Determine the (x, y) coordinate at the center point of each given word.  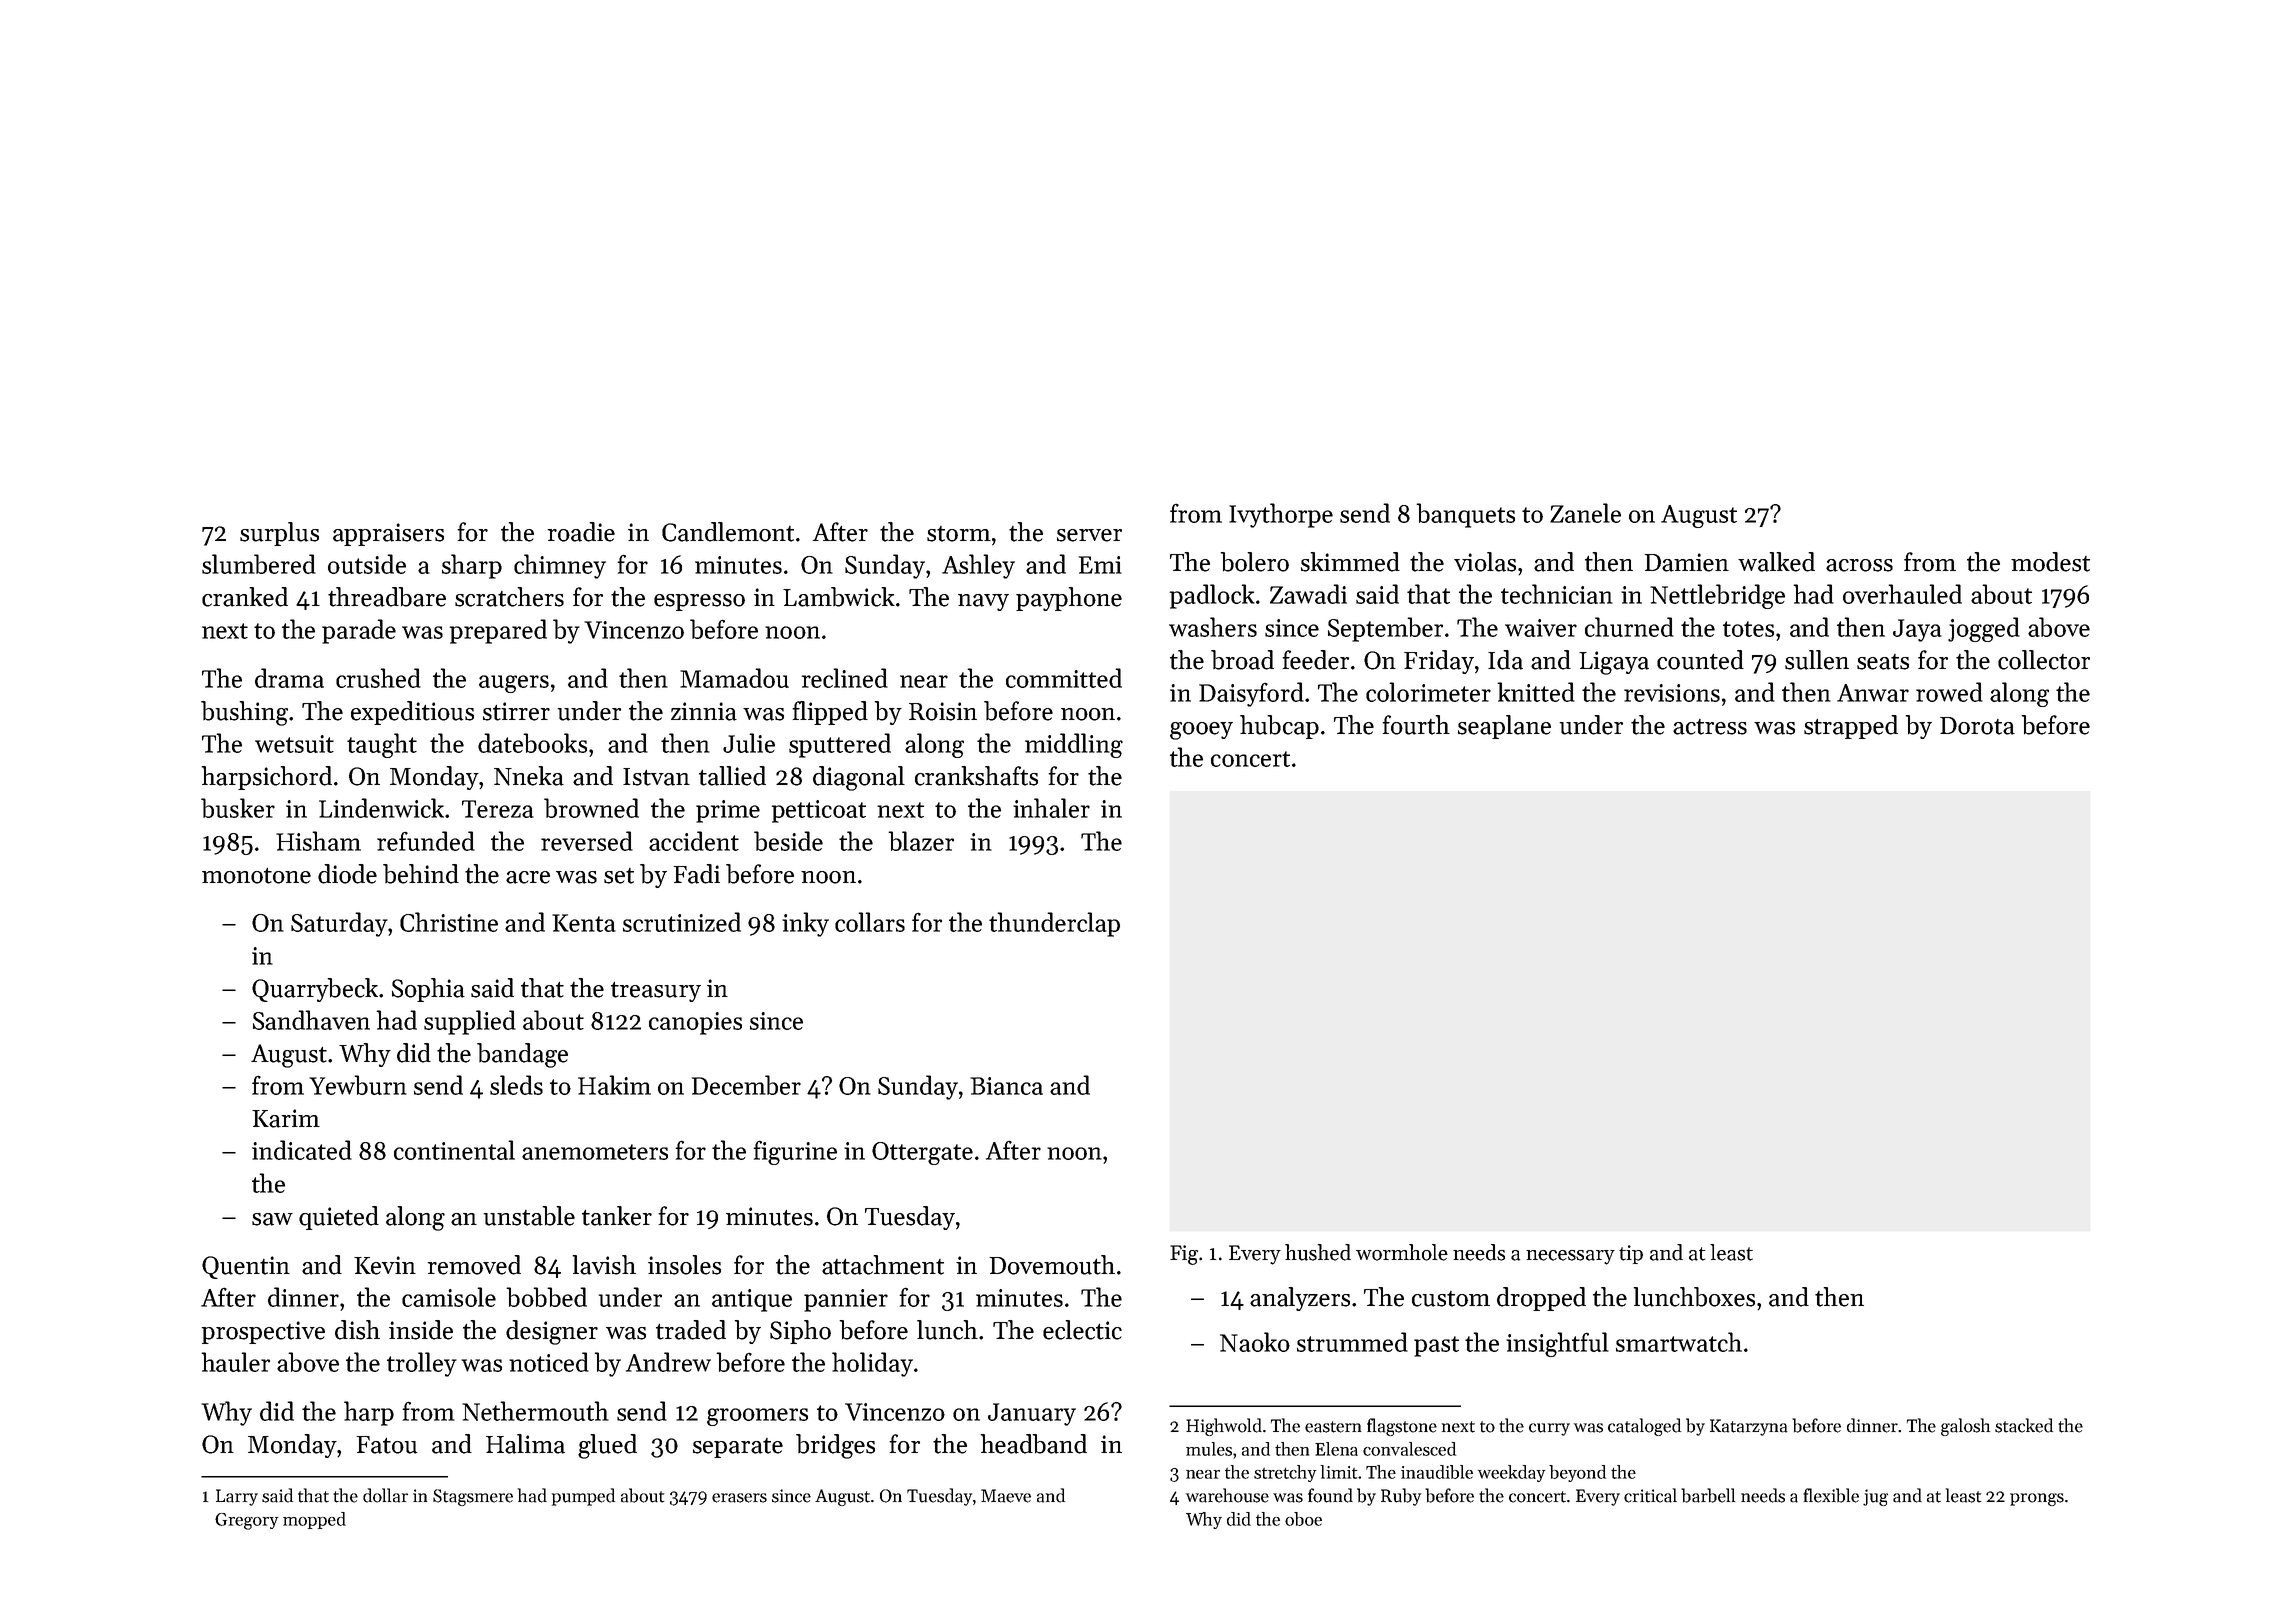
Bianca (1006, 1086)
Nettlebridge (1717, 596)
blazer (921, 841)
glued (607, 1446)
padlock (1212, 596)
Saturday (339, 924)
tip (1631, 1254)
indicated (302, 1150)
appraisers (388, 534)
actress (1710, 727)
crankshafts (976, 776)
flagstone (1402, 1427)
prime (728, 811)
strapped (1851, 727)
